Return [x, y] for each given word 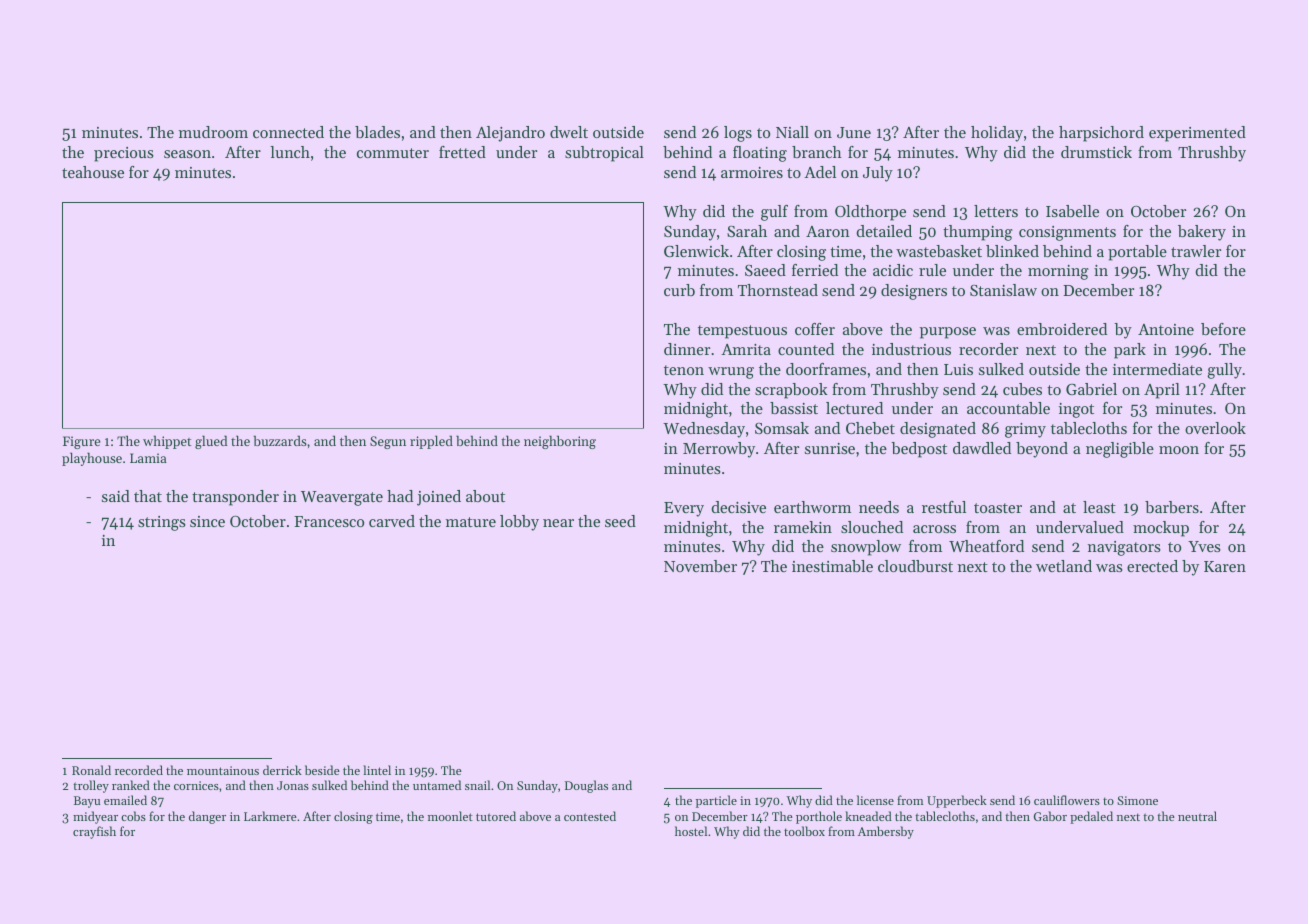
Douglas [586, 786]
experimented [1197, 134]
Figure [81, 442]
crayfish [94, 832]
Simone [1137, 800]
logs [738, 134]
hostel [691, 831]
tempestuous [742, 332]
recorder [988, 349]
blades [377, 132]
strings [162, 523]
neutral [1197, 816]
